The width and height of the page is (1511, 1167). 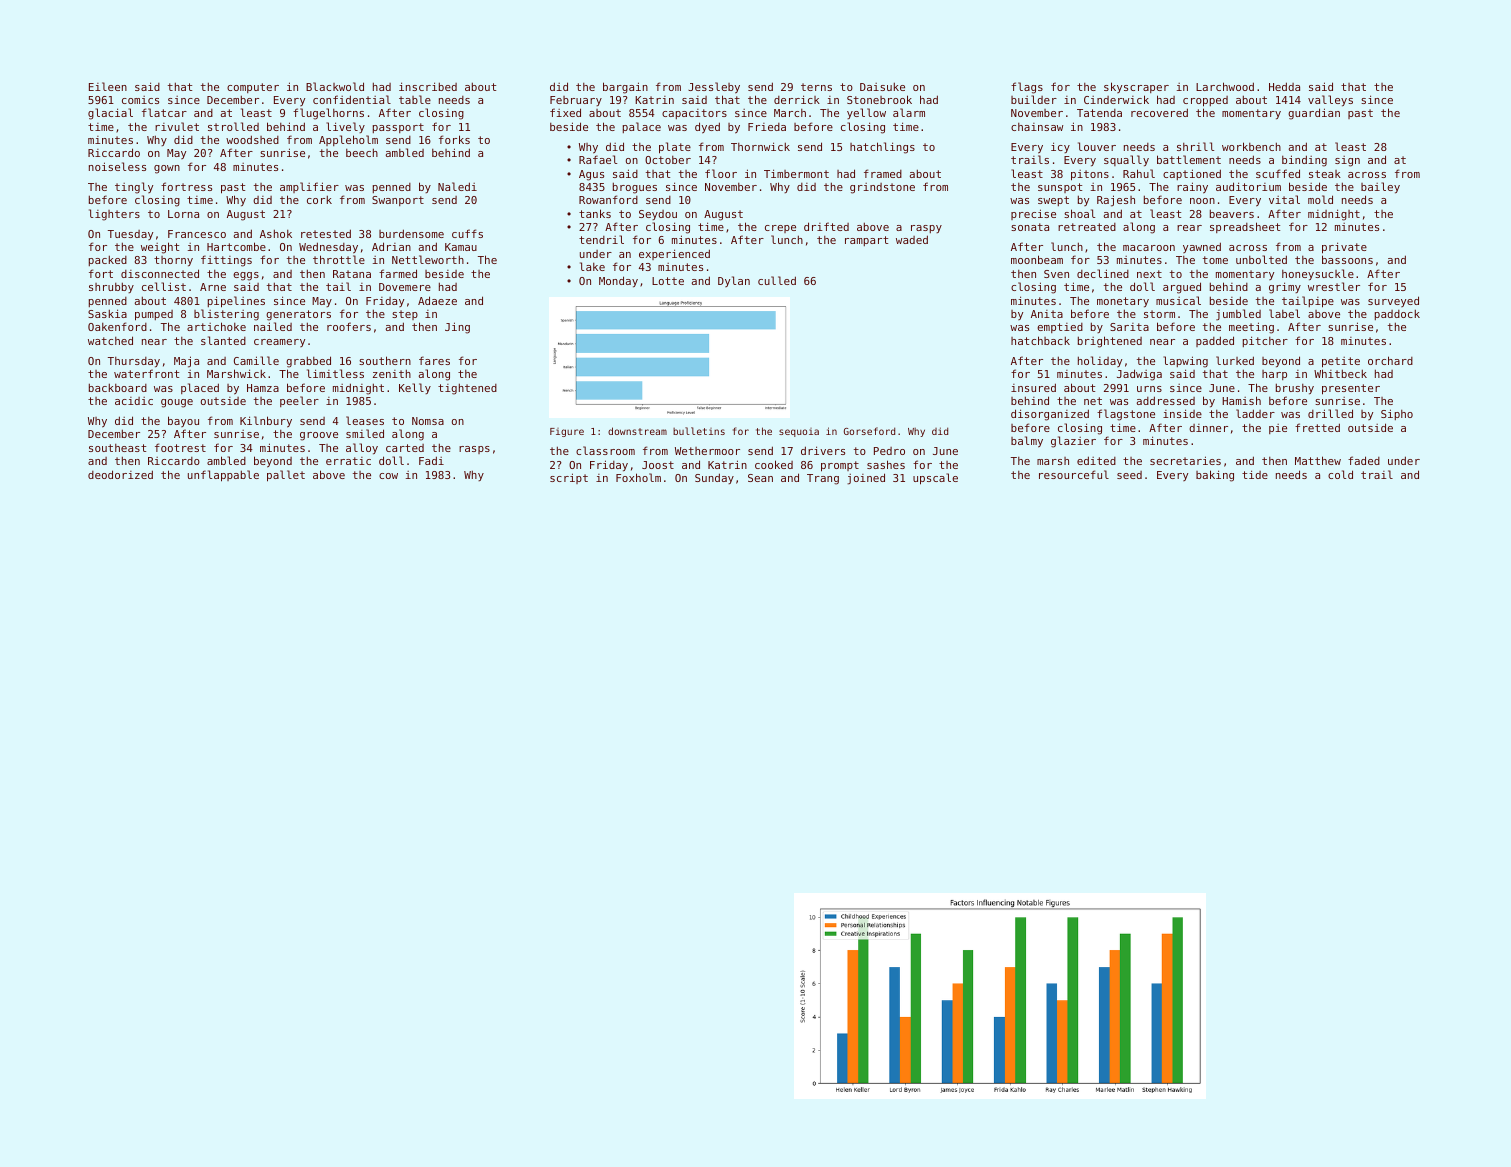 What do you see at coordinates (1232, 213) in the page?
I see `beavers` at bounding box center [1232, 213].
